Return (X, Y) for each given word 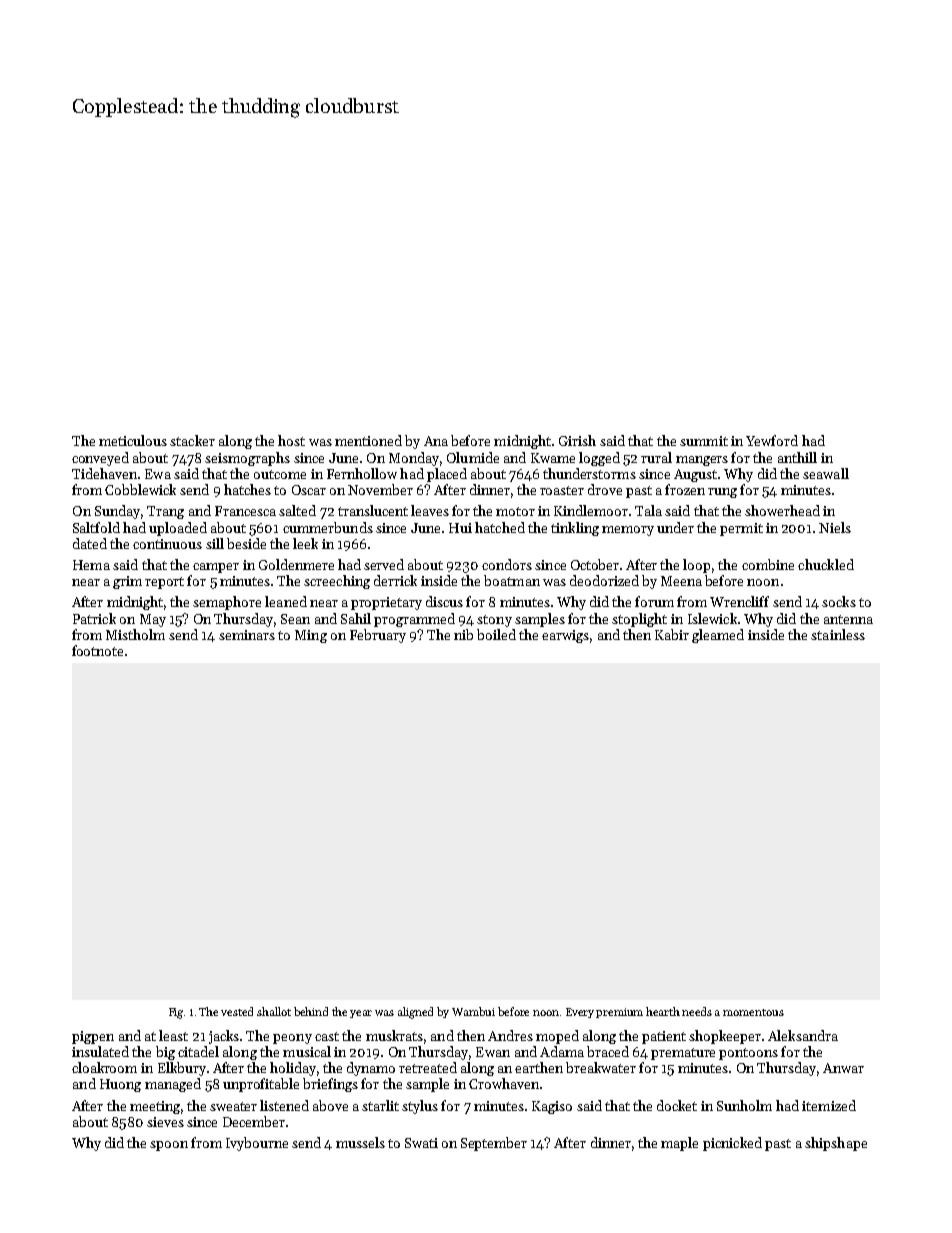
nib (463, 634)
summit (704, 441)
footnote (97, 650)
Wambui (473, 1011)
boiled (496, 634)
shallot (274, 1011)
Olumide (473, 457)
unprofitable (261, 1085)
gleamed (718, 636)
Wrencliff (739, 601)
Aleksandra (803, 1035)
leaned (286, 601)
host (291, 440)
